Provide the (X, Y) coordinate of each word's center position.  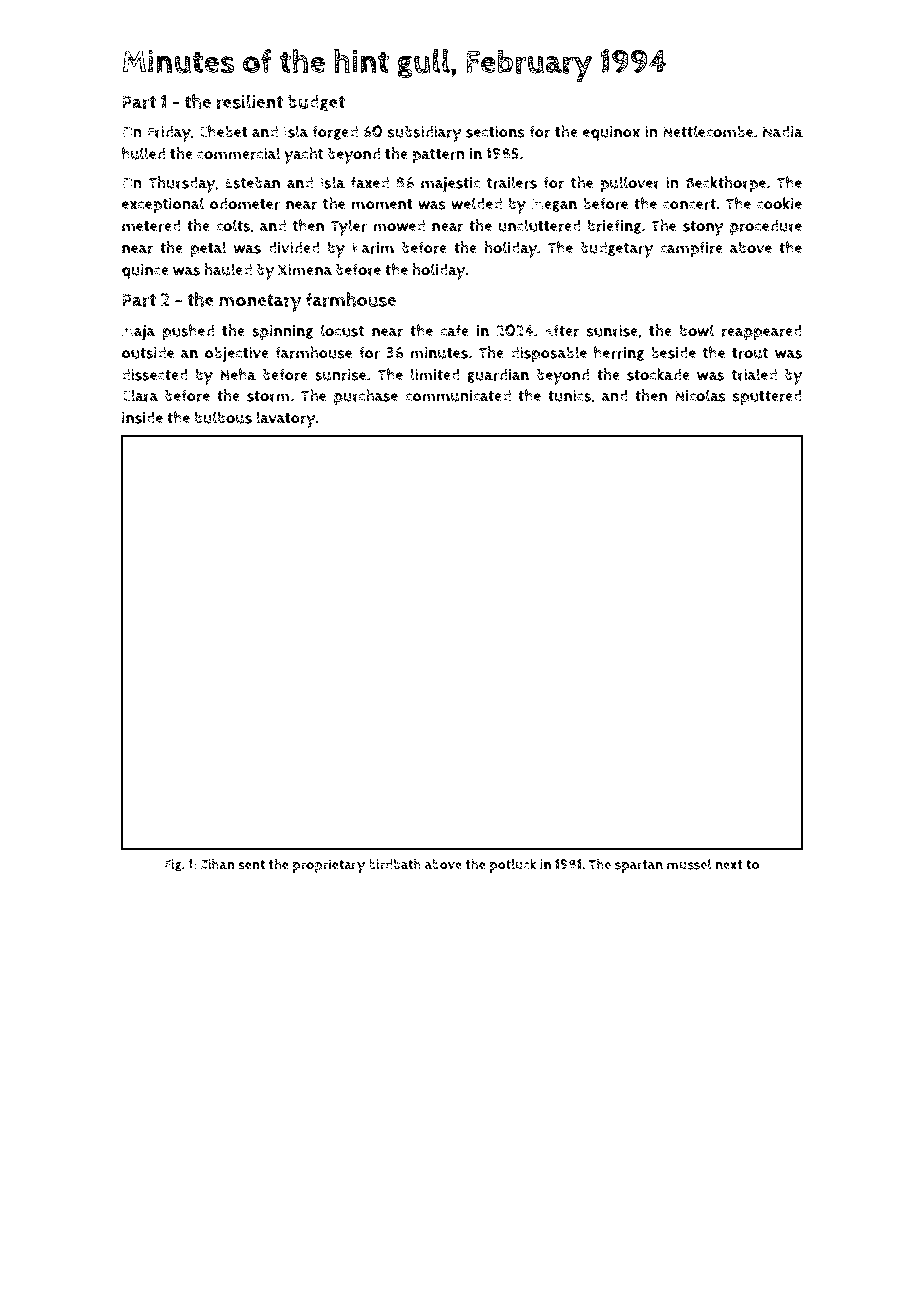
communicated (458, 395)
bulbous (223, 417)
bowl (697, 330)
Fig (173, 865)
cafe (455, 330)
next (729, 865)
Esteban (252, 183)
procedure (766, 228)
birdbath (395, 864)
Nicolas (700, 395)
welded (476, 203)
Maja (138, 333)
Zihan (218, 864)
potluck (513, 865)
